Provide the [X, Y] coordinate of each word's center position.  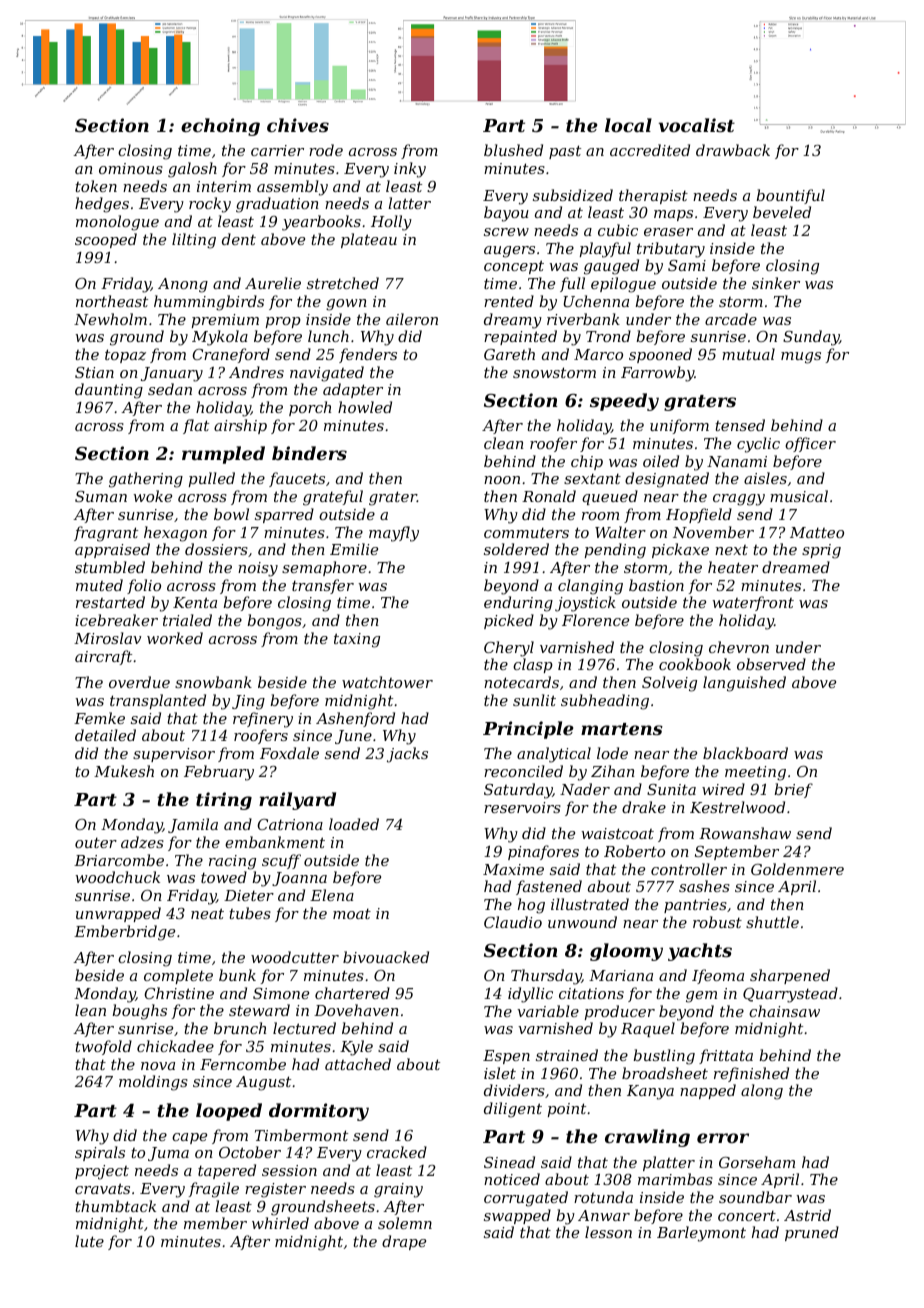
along [762, 1092]
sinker [776, 283]
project [102, 1172]
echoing [220, 127]
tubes [250, 913]
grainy [398, 1190]
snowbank [213, 682]
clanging [590, 587]
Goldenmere [797, 869]
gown [346, 305]
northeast [112, 301]
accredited [650, 150]
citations [591, 993]
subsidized [573, 195]
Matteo [817, 532]
